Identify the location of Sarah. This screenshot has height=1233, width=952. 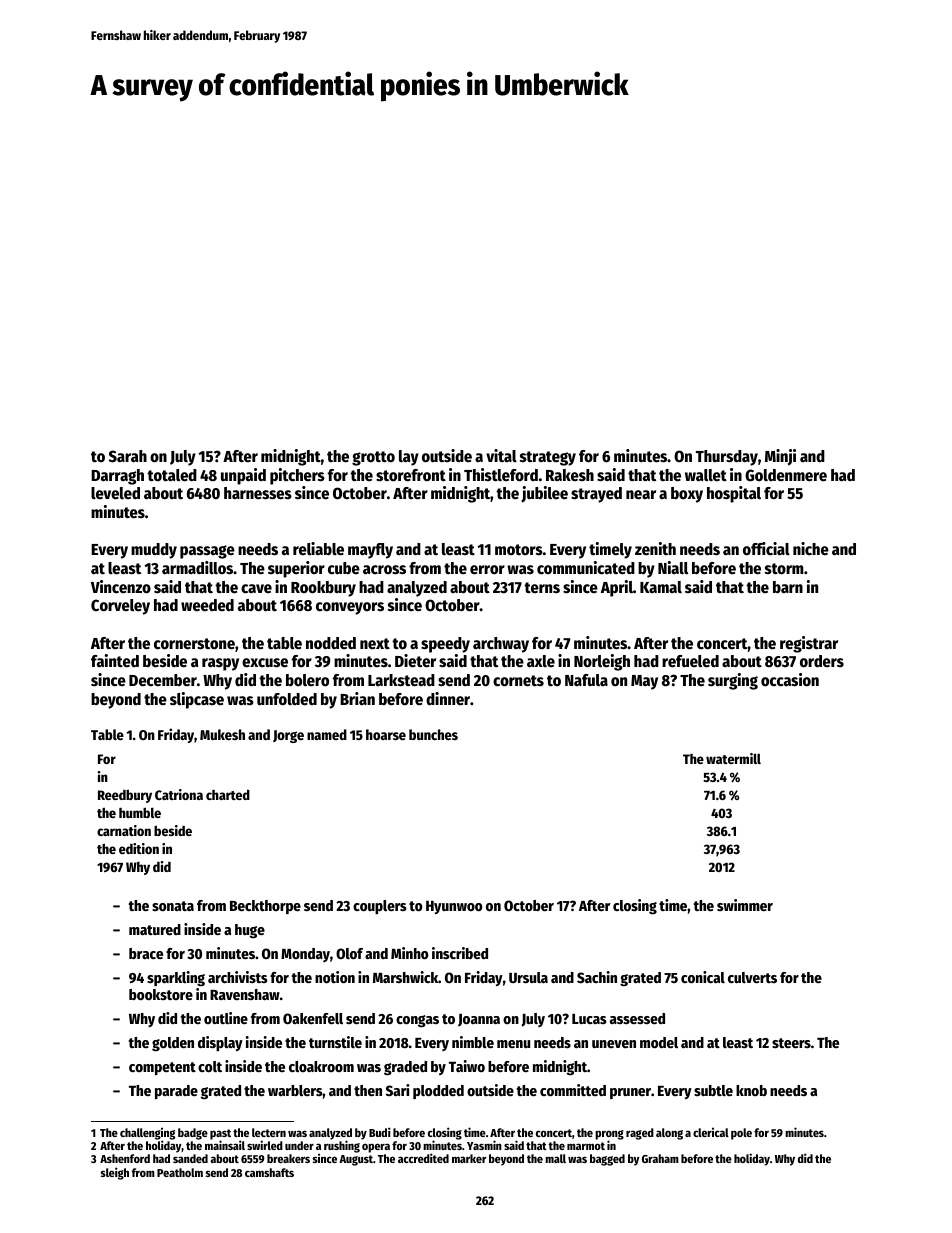
(128, 456).
